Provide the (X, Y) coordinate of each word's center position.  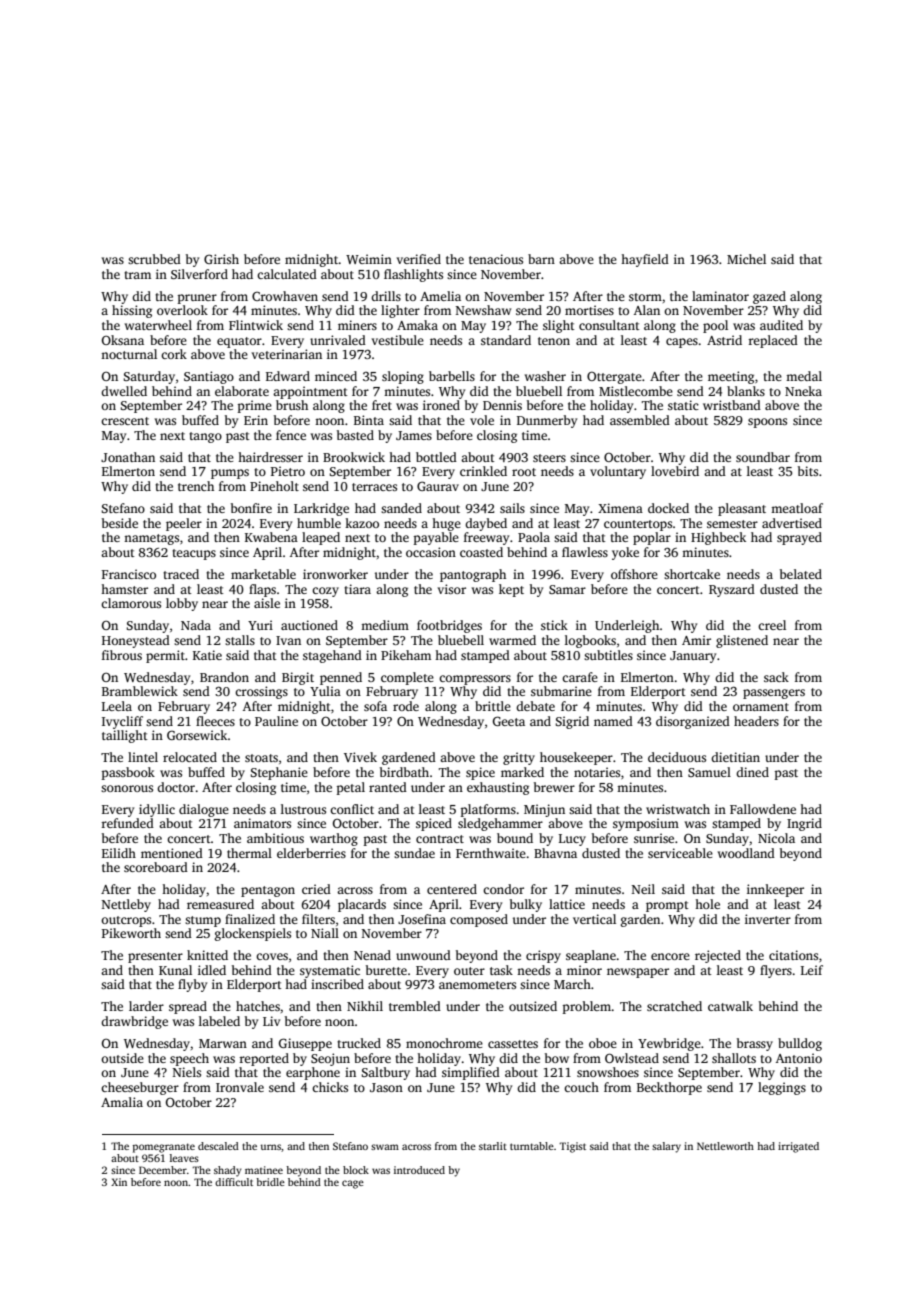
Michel (746, 259)
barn (541, 259)
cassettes (513, 1044)
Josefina (422, 919)
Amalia (122, 1102)
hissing (132, 311)
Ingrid (804, 824)
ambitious (275, 838)
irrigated (798, 1147)
